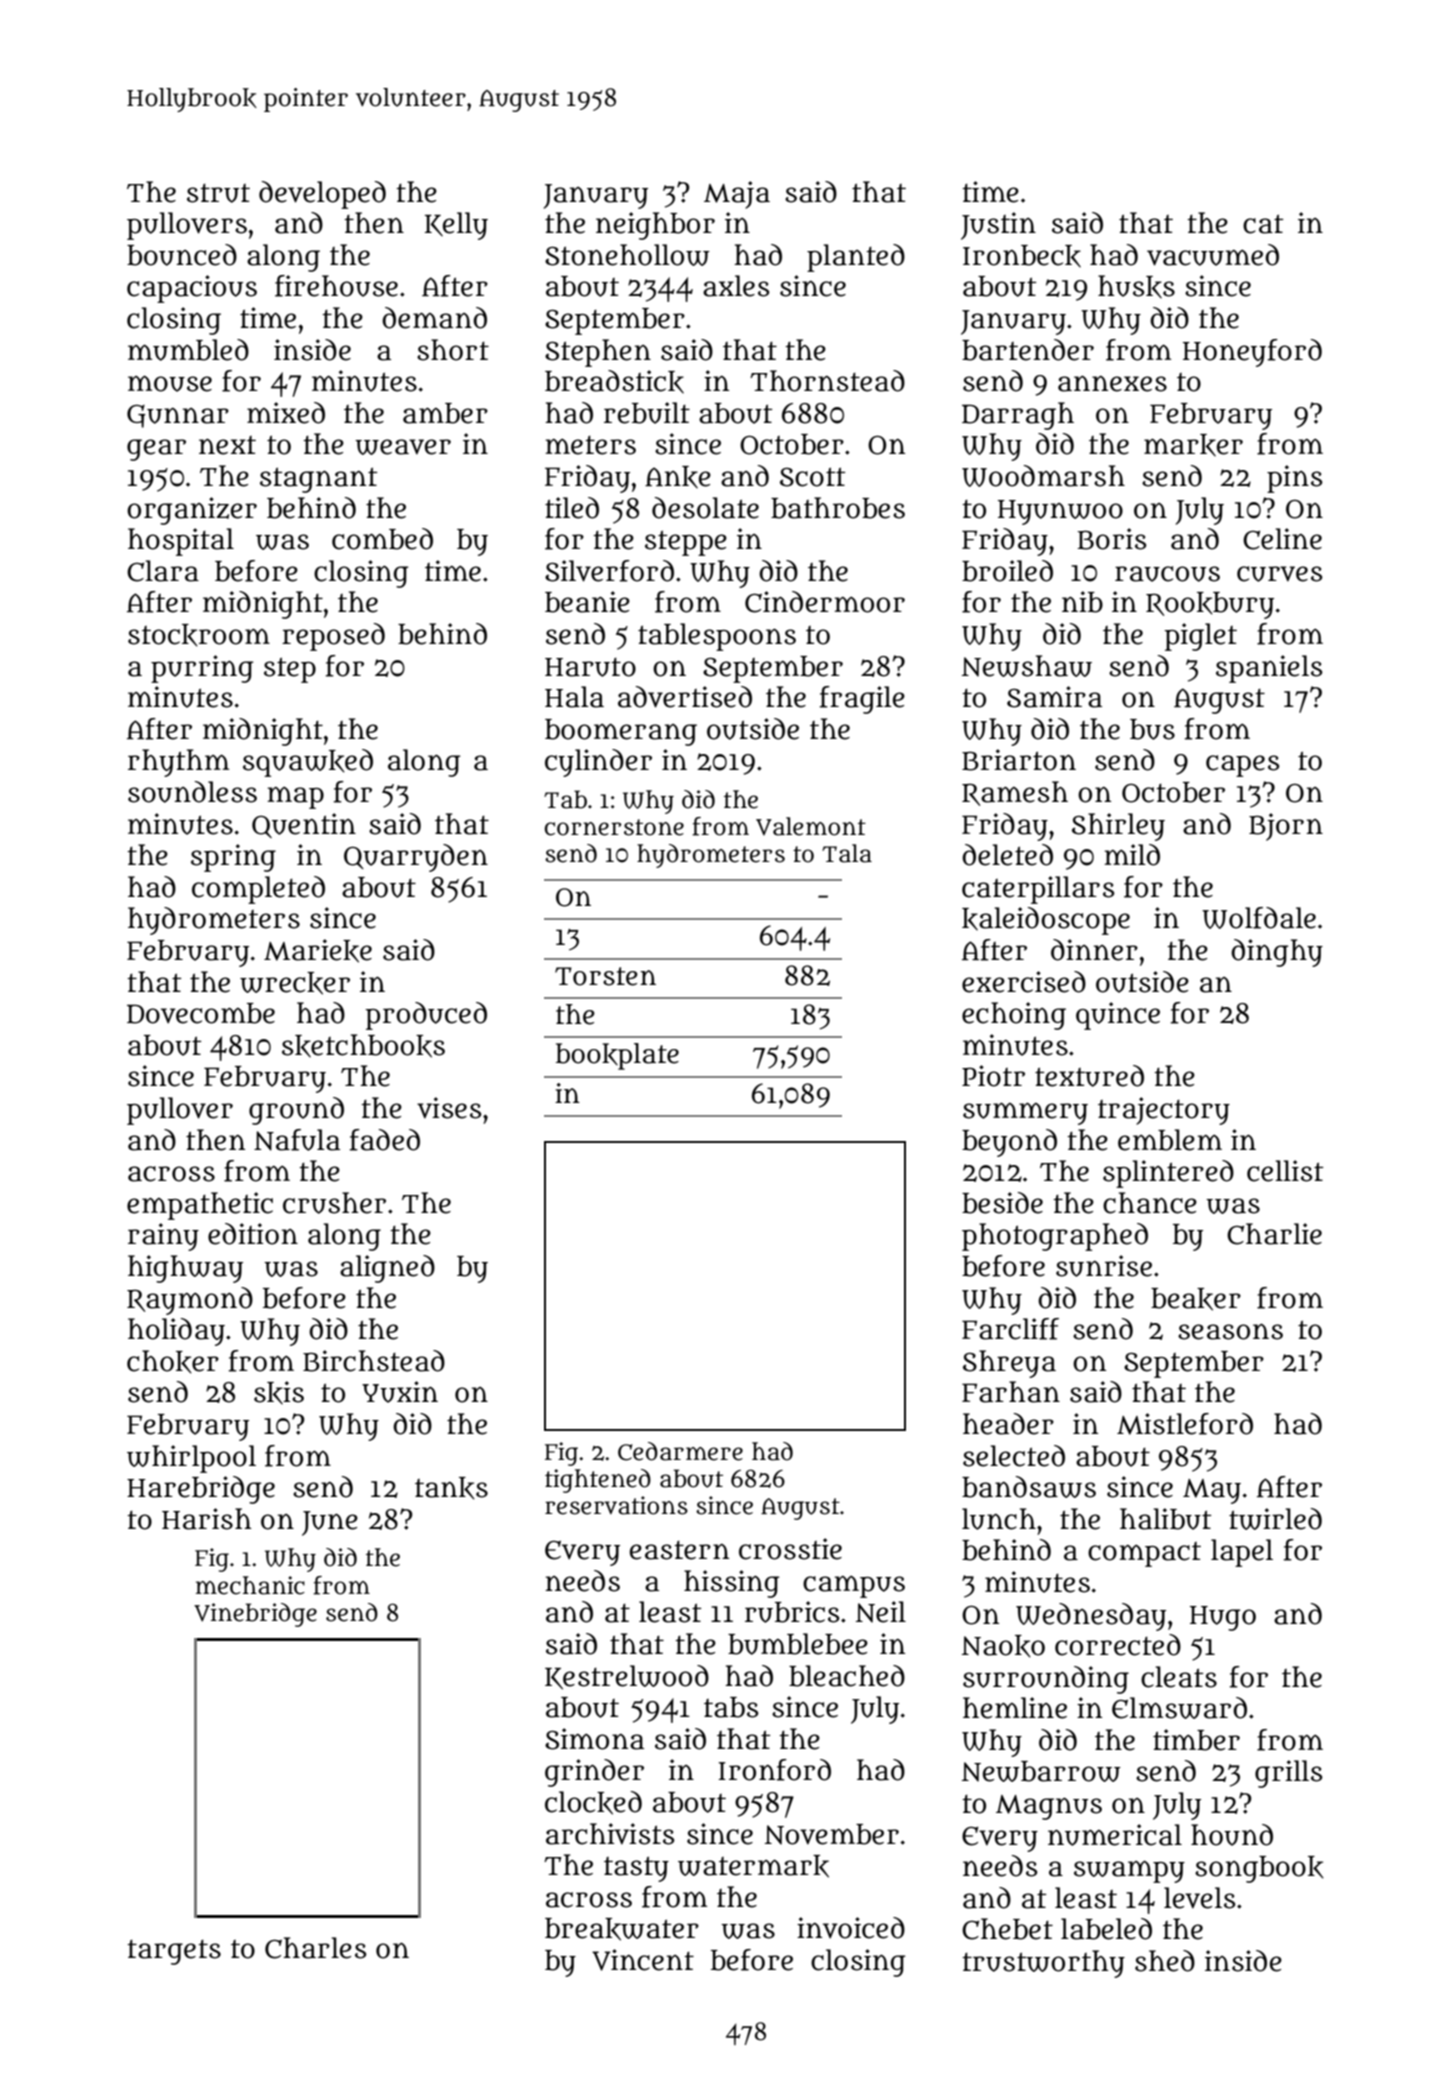 The height and width of the image is (2100, 1450). I want to click on Valemont, so click(811, 826).
